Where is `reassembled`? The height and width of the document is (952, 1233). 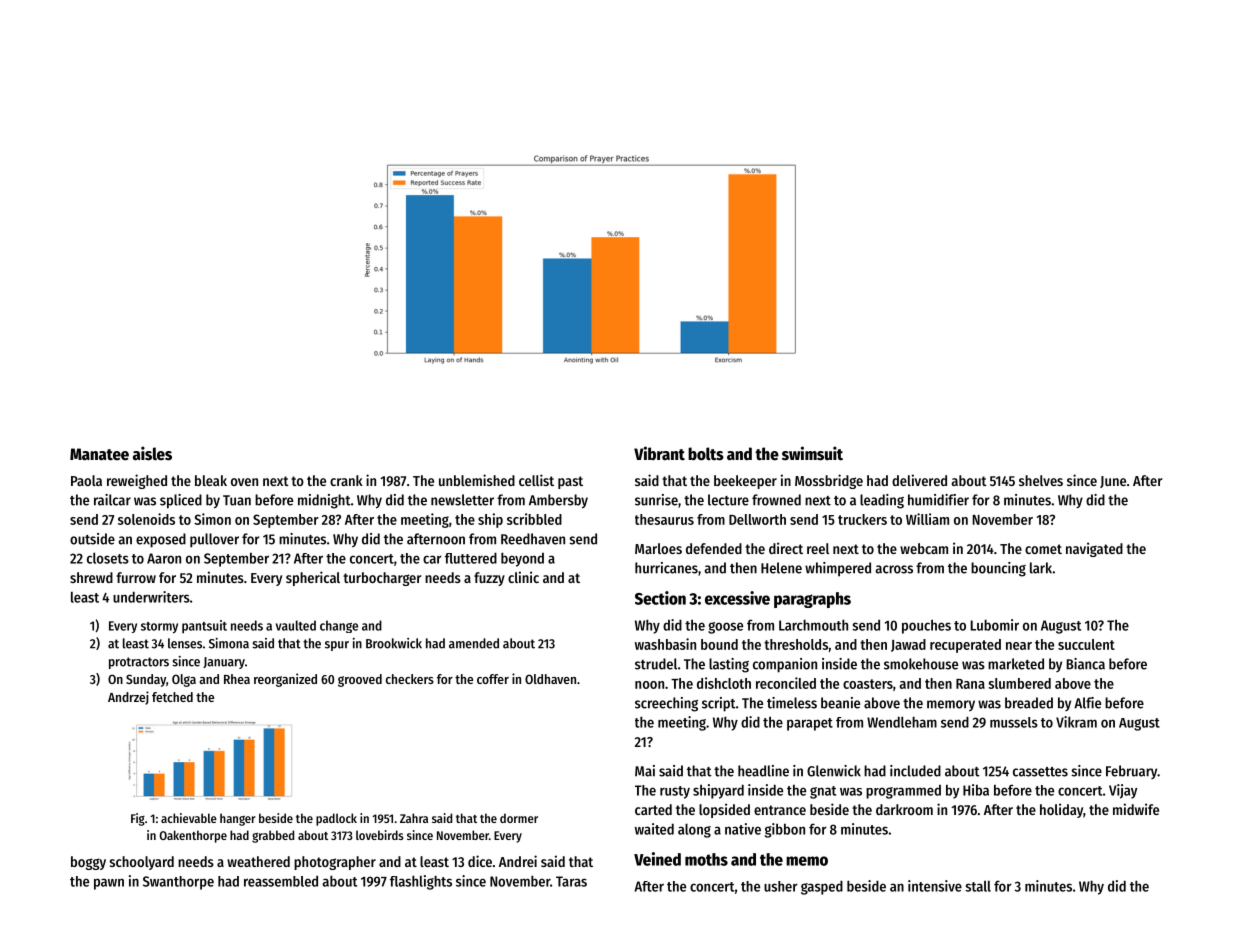
reassembled is located at coordinates (281, 881).
